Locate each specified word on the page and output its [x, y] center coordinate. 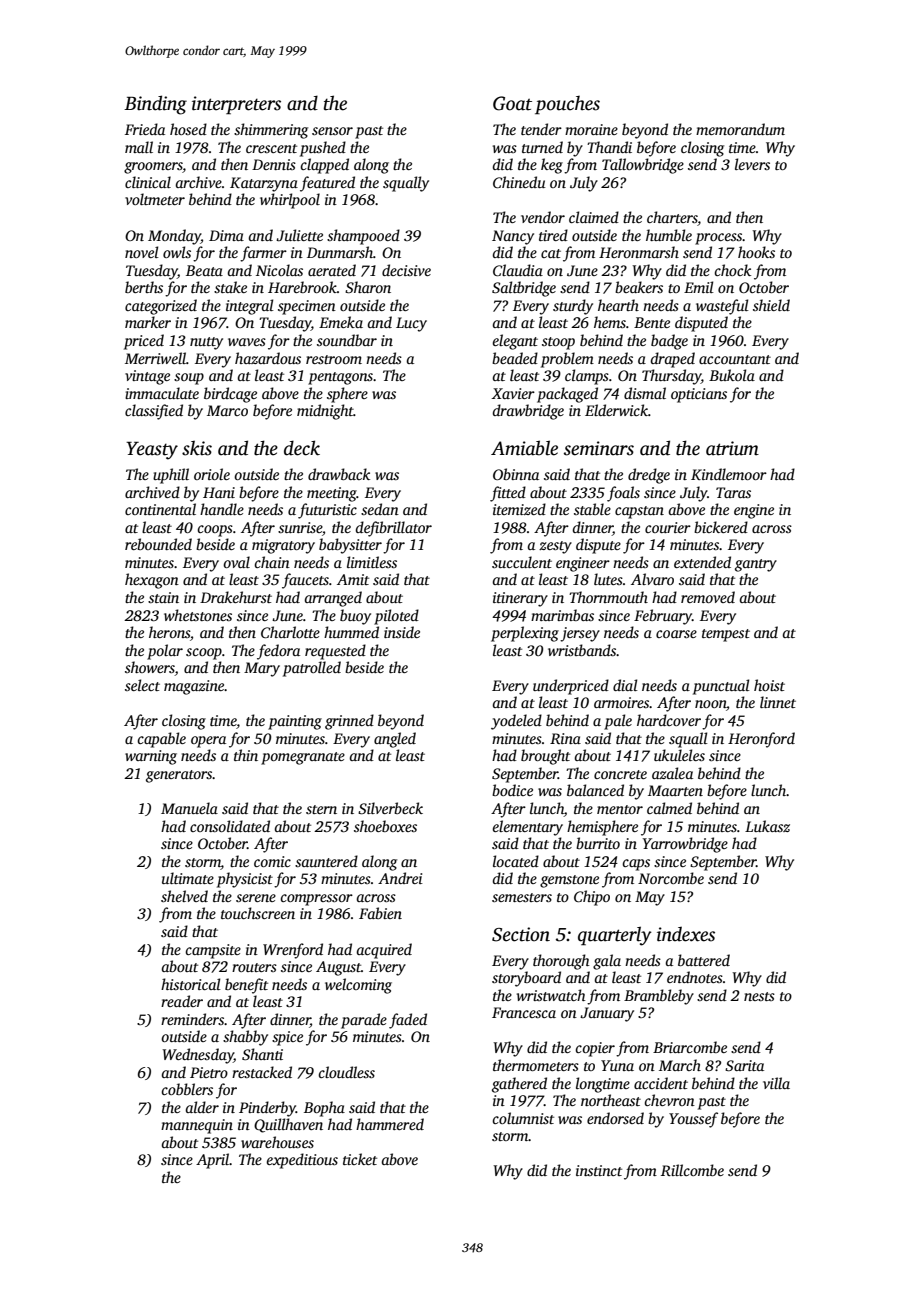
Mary [262, 669]
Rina [565, 738]
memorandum [740, 129]
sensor [332, 131]
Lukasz [767, 826]
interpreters [236, 105]
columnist [523, 1118]
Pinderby [267, 1109]
